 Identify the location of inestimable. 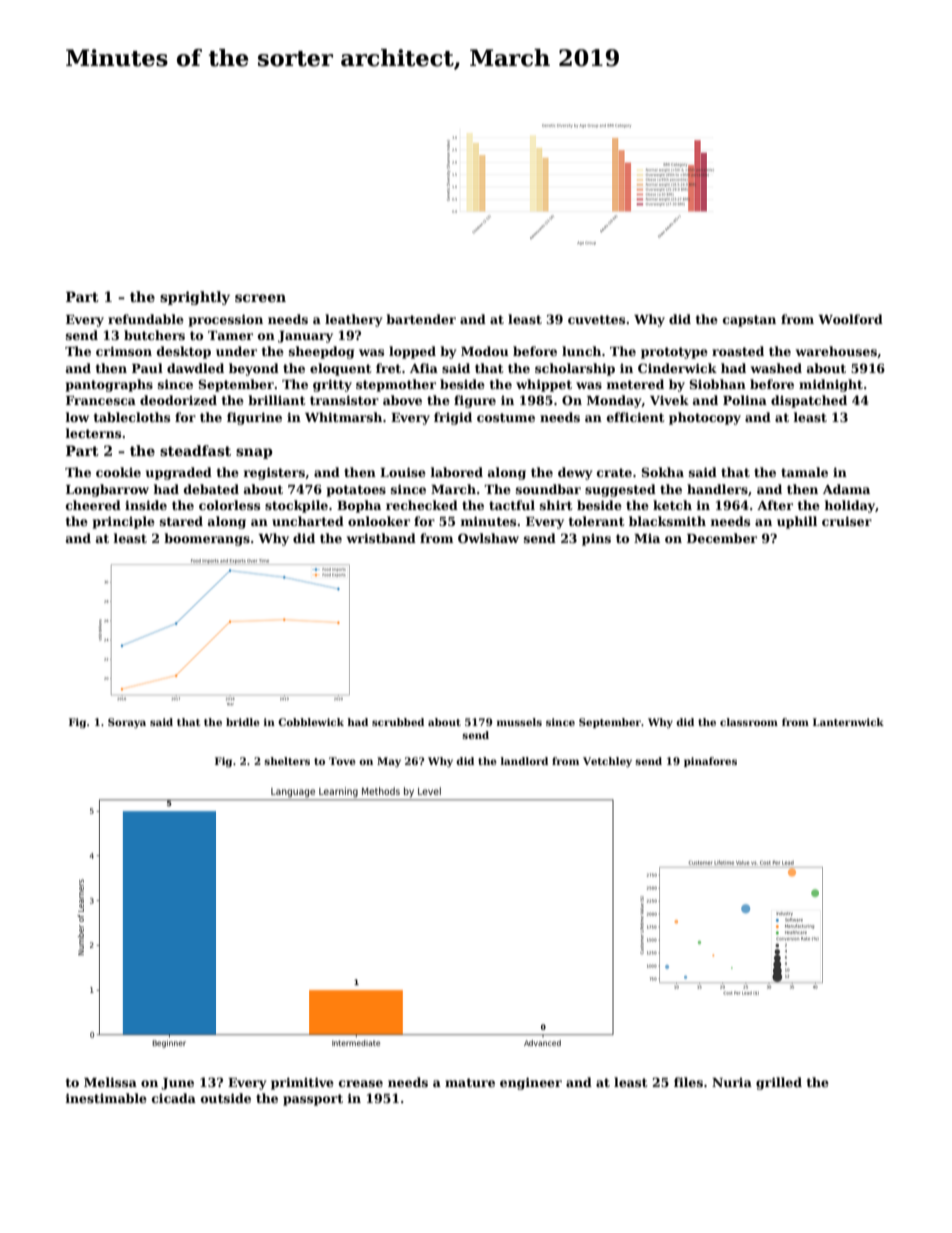
(106, 1098).
